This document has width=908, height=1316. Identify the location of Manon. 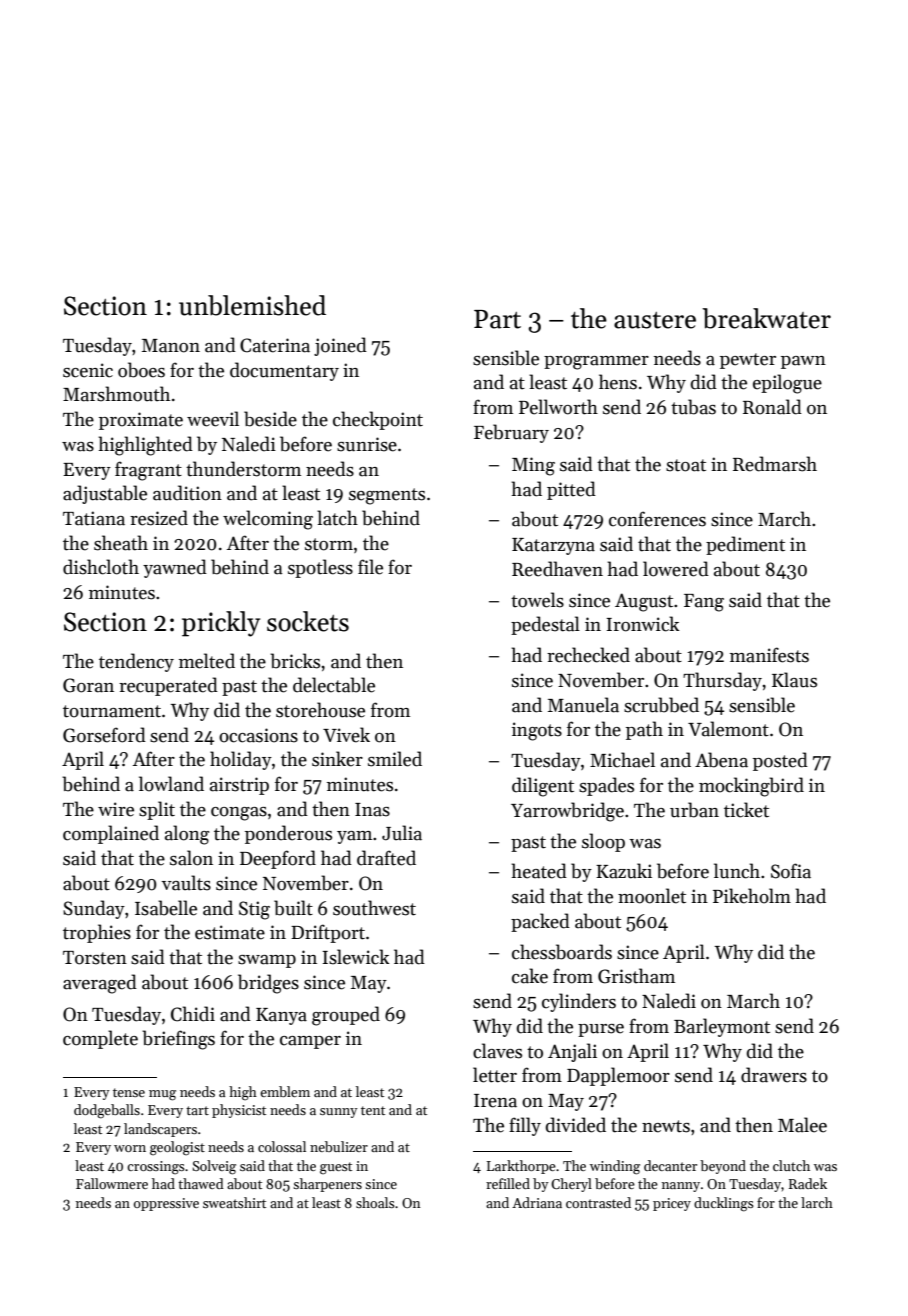
(171, 346).
